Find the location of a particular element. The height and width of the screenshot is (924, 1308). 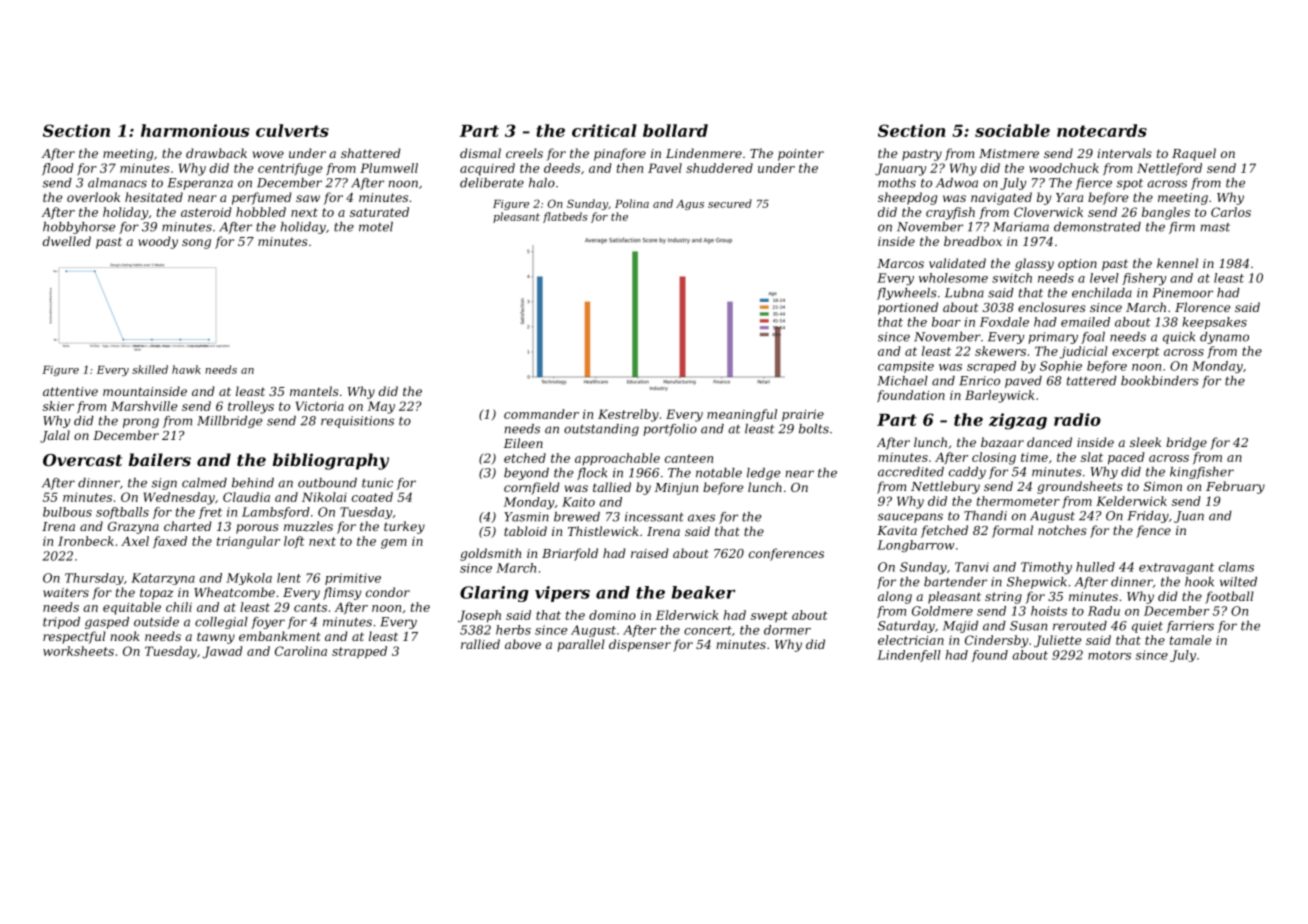

Eileen is located at coordinates (523, 443).
